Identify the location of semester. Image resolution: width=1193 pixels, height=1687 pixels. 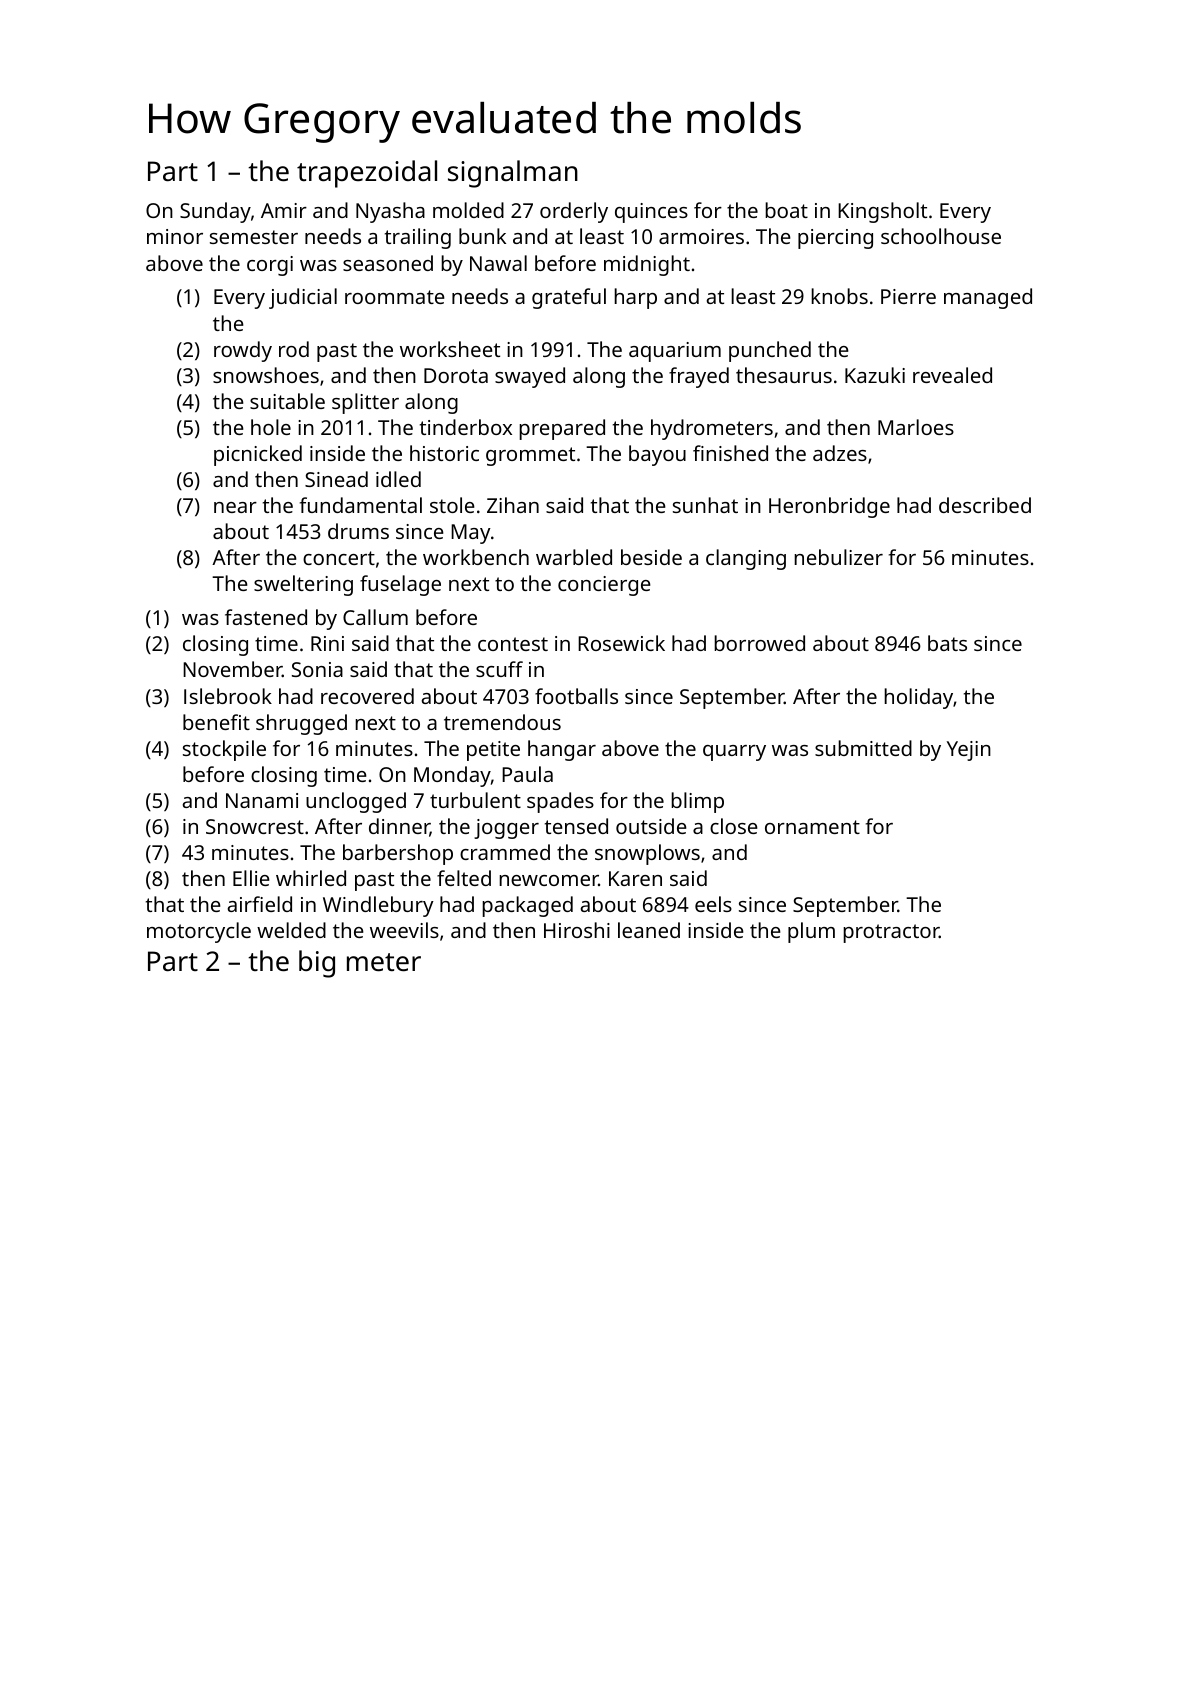
(254, 237).
